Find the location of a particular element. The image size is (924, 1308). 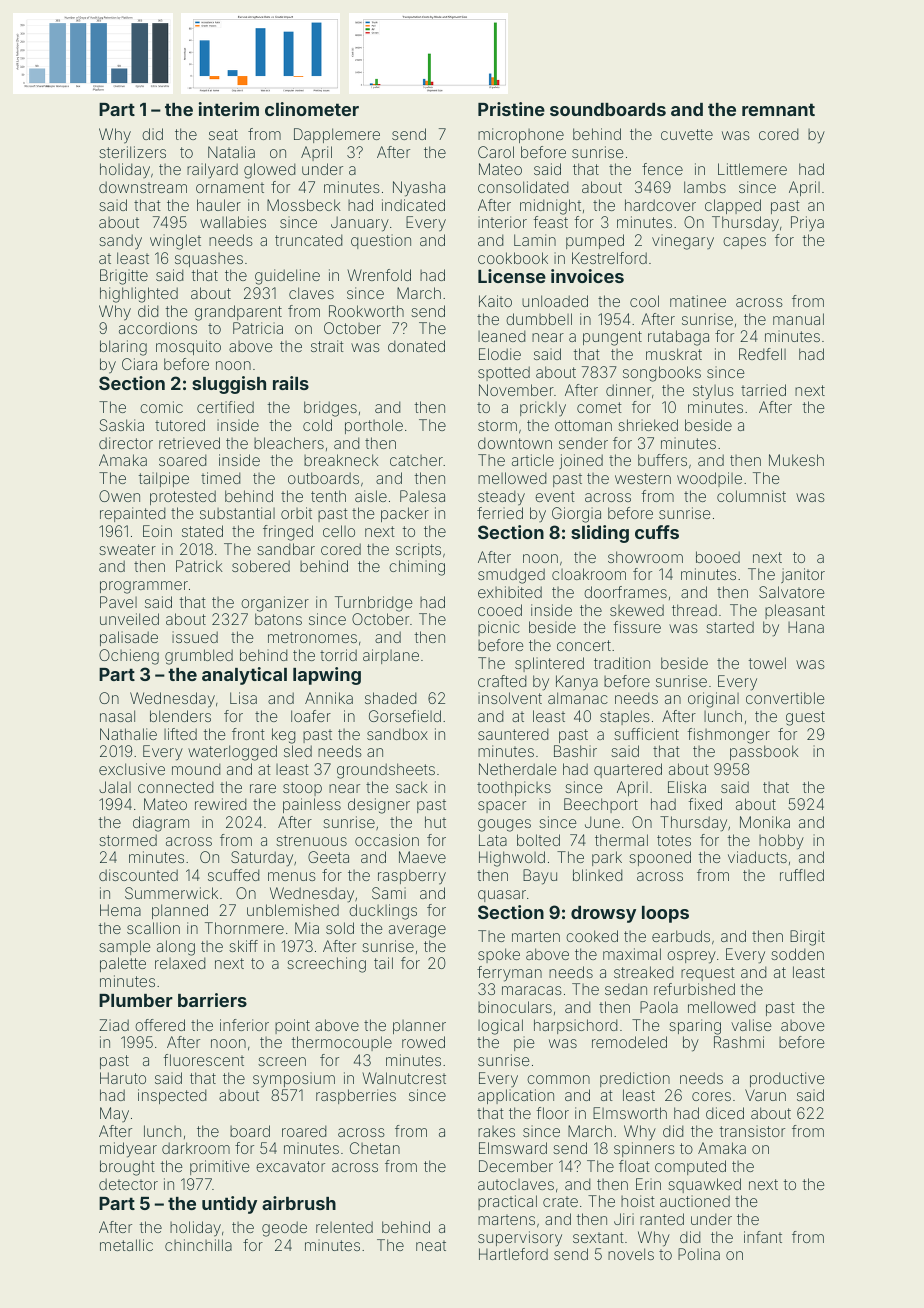

janitor is located at coordinates (803, 575).
